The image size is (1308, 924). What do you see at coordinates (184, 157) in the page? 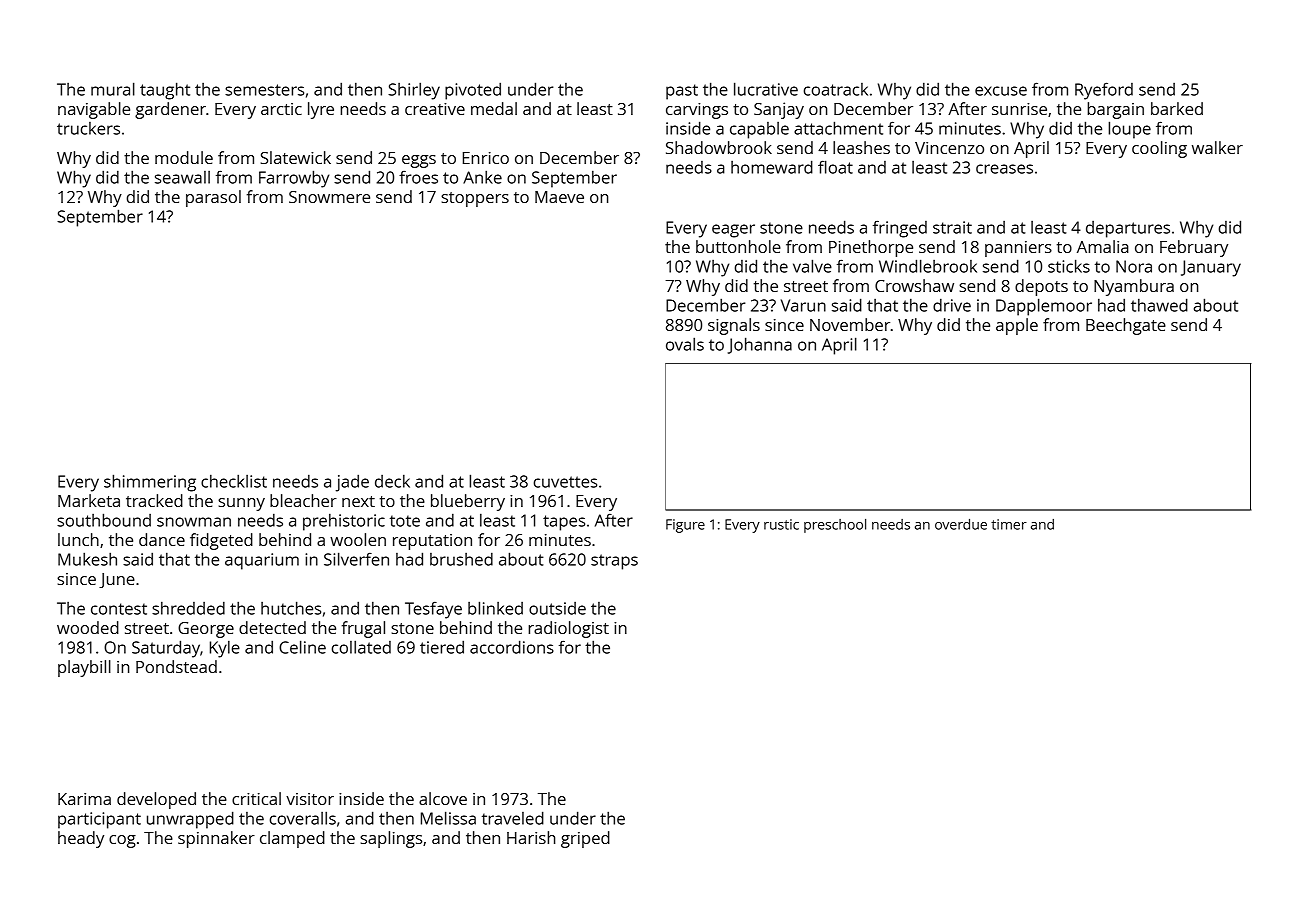
I see `module` at bounding box center [184, 157].
